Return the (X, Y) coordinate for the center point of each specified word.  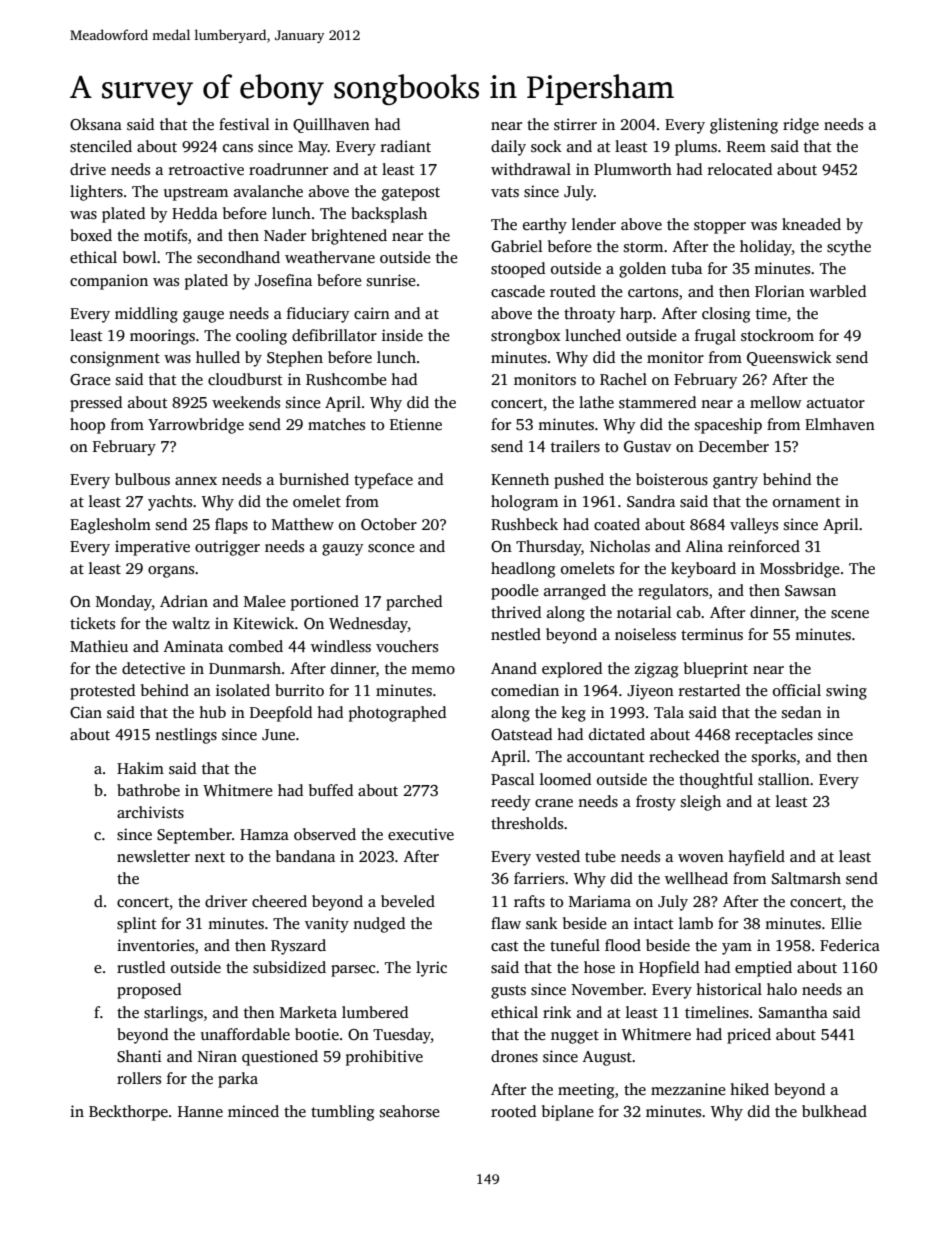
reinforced (764, 546)
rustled (141, 967)
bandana (305, 856)
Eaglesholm (110, 526)
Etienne (416, 424)
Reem (746, 146)
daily (508, 148)
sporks (774, 758)
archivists (150, 812)
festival (244, 124)
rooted (513, 1111)
